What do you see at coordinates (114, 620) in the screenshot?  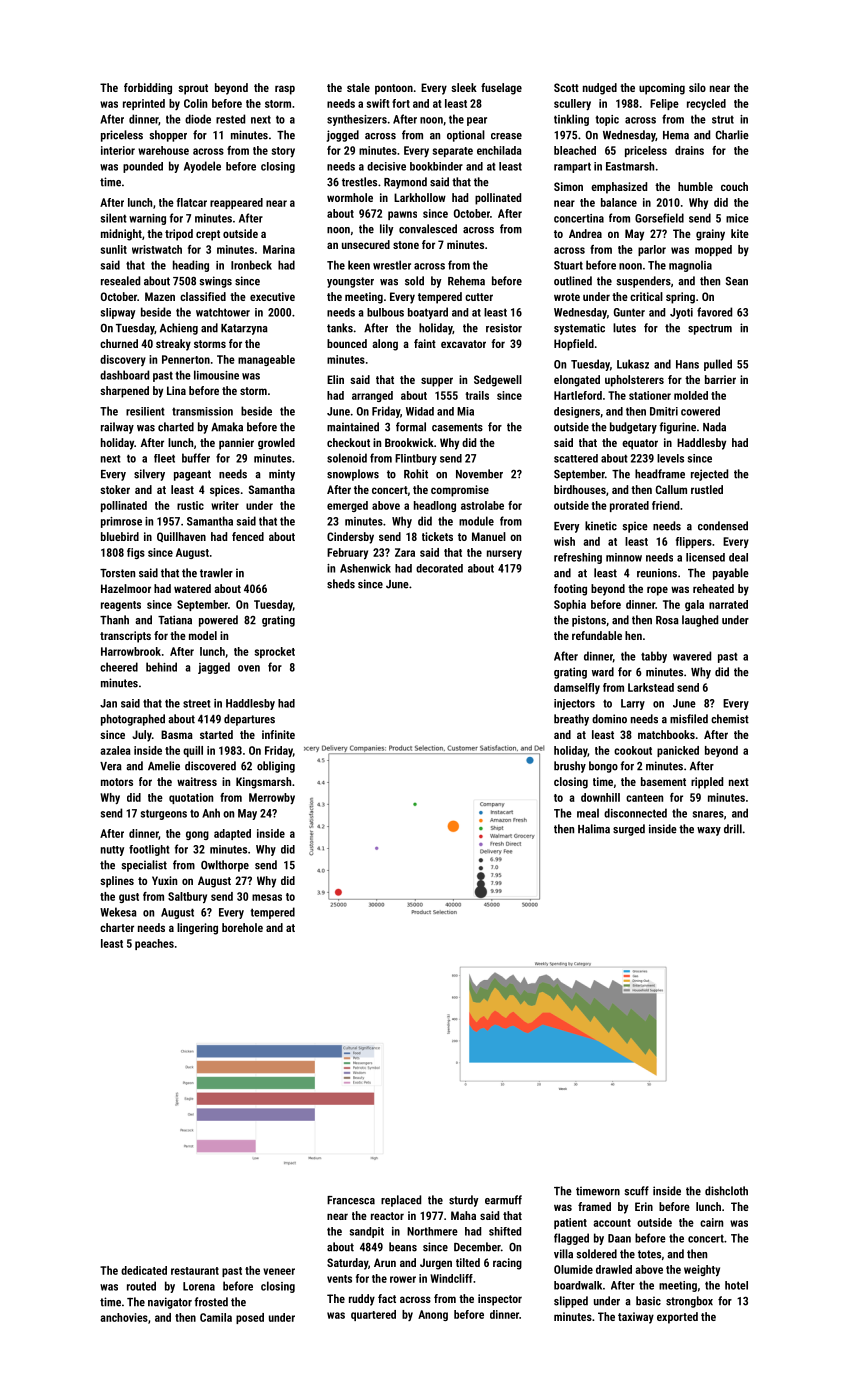 I see `Thanh` at bounding box center [114, 620].
